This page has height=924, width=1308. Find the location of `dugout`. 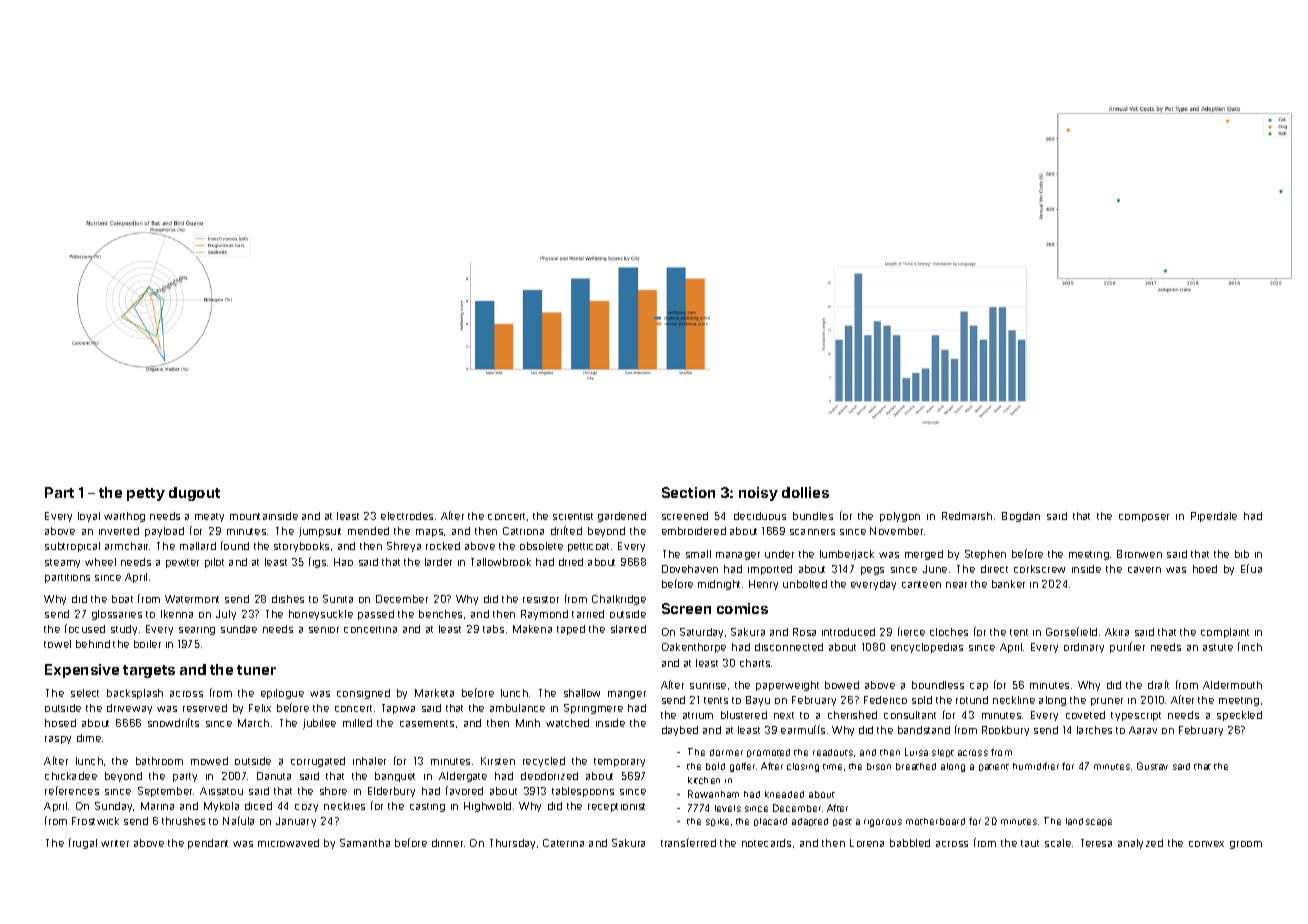

dugout is located at coordinates (194, 494).
